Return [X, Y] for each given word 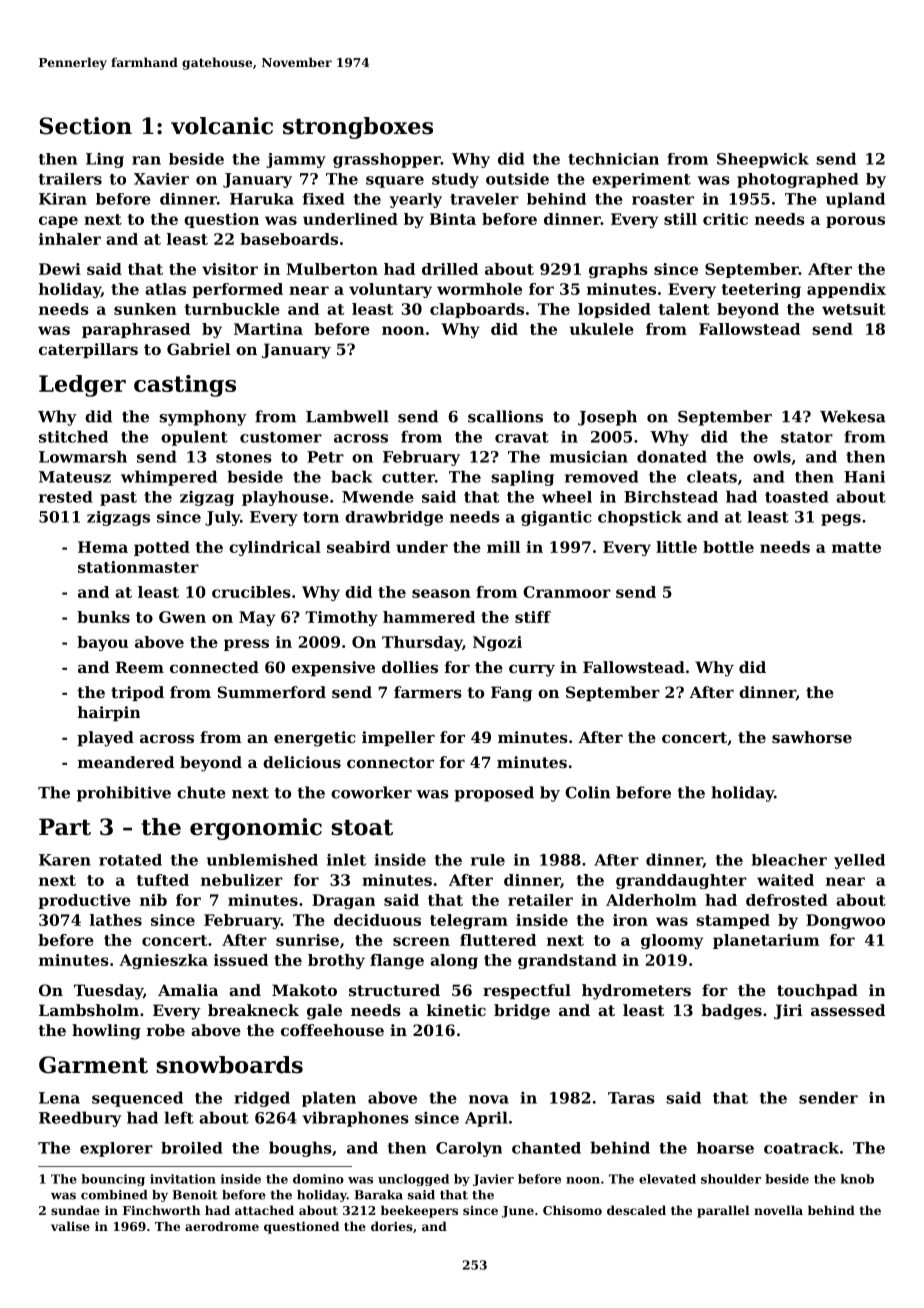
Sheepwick [763, 160]
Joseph [607, 418]
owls [772, 456]
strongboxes [358, 128]
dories [392, 1226]
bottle [728, 547]
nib [153, 900]
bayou [102, 643]
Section [85, 126]
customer [281, 437]
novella [778, 1210]
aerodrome [222, 1226]
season [441, 593]
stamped [733, 921]
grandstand [567, 961]
